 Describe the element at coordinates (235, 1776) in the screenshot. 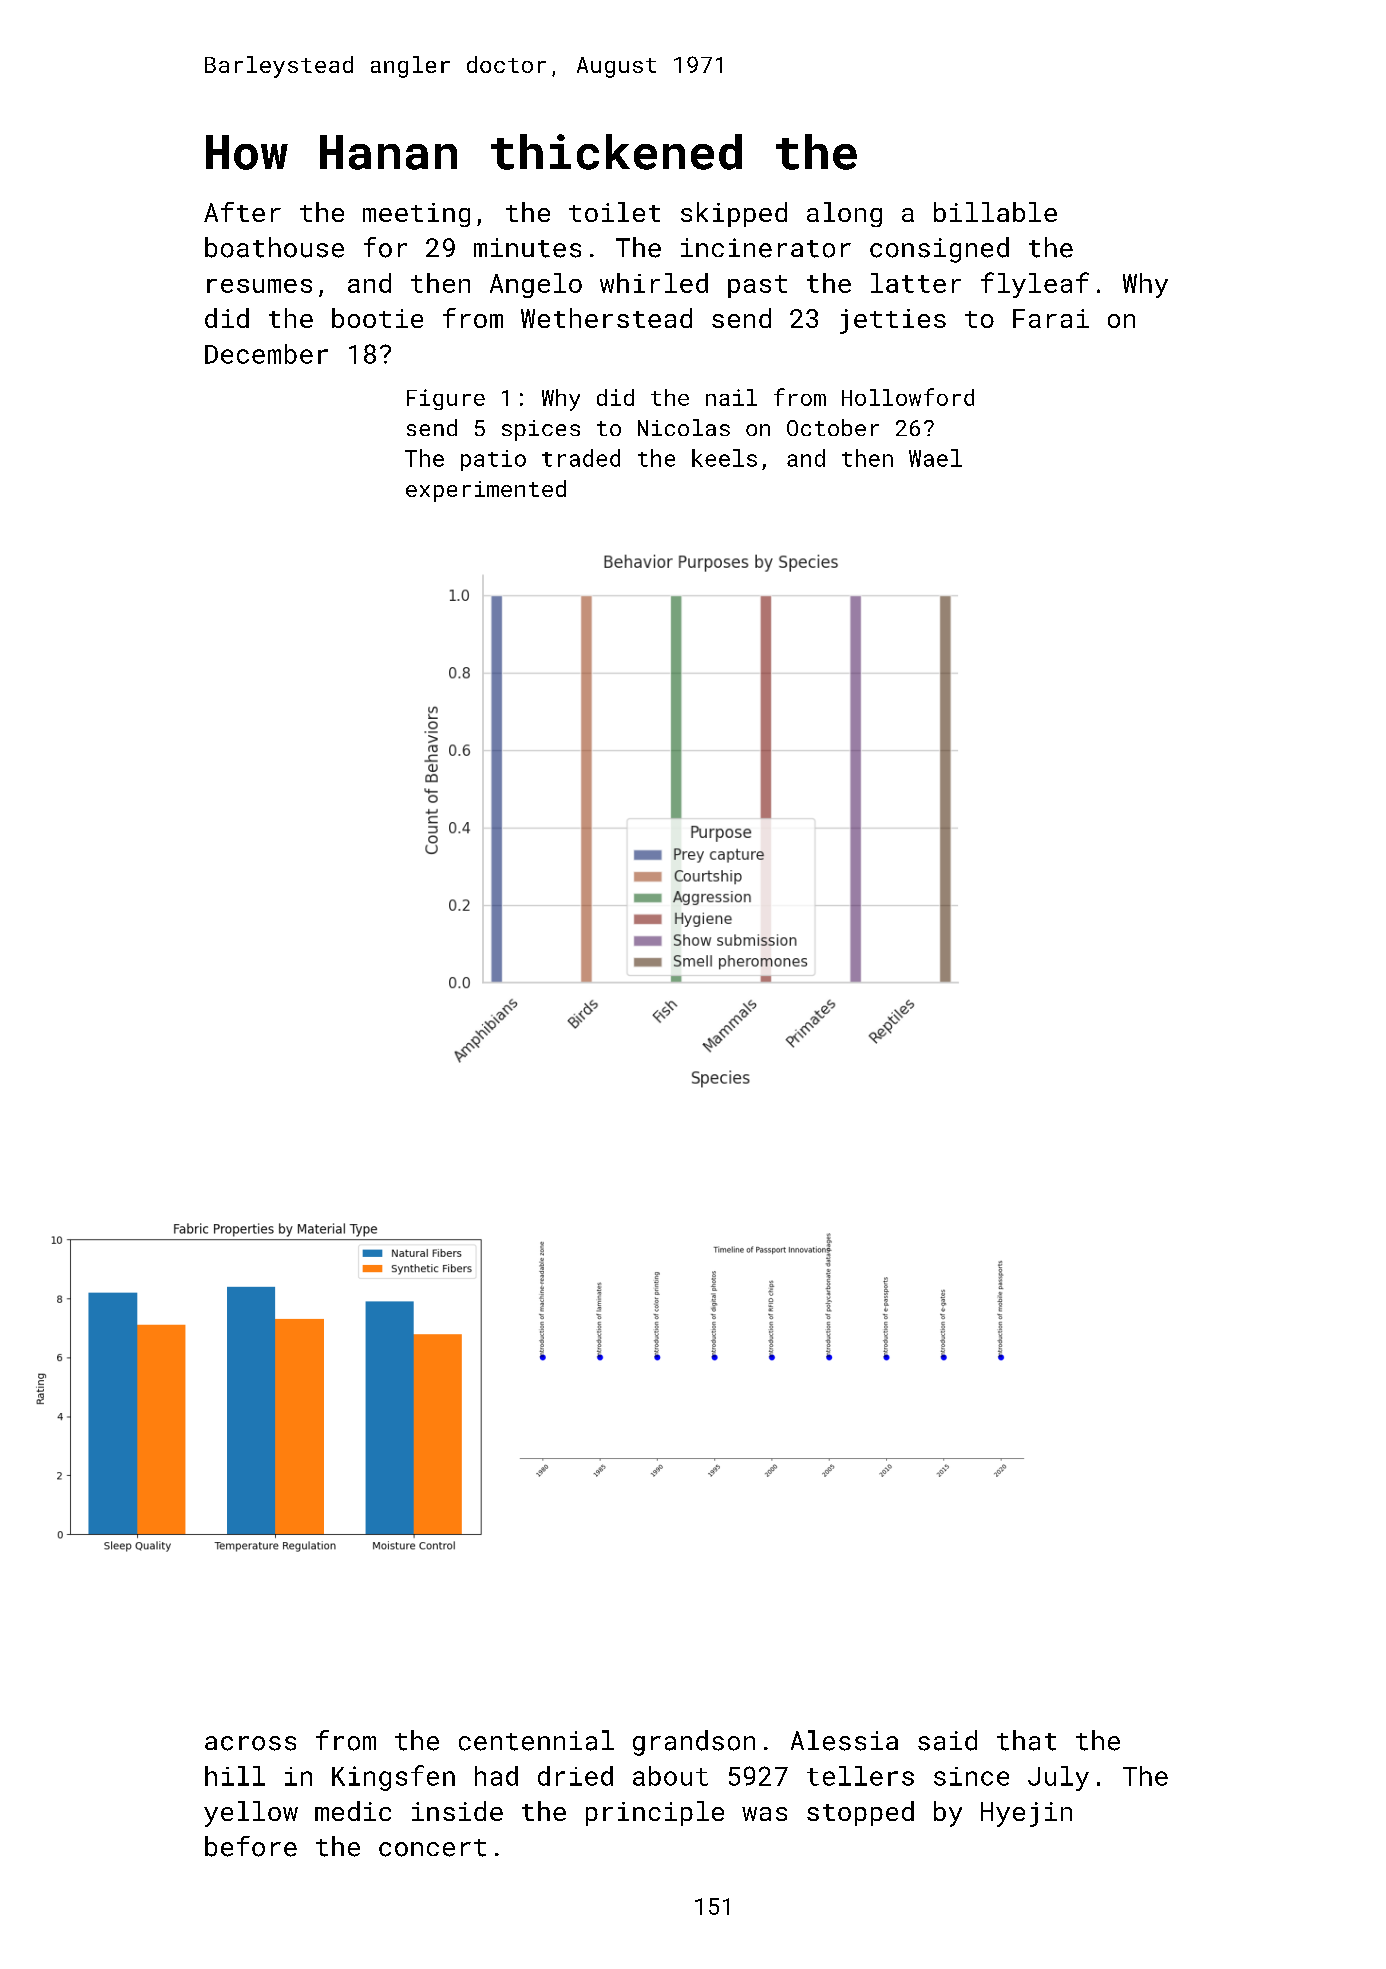

I see `hill` at that location.
